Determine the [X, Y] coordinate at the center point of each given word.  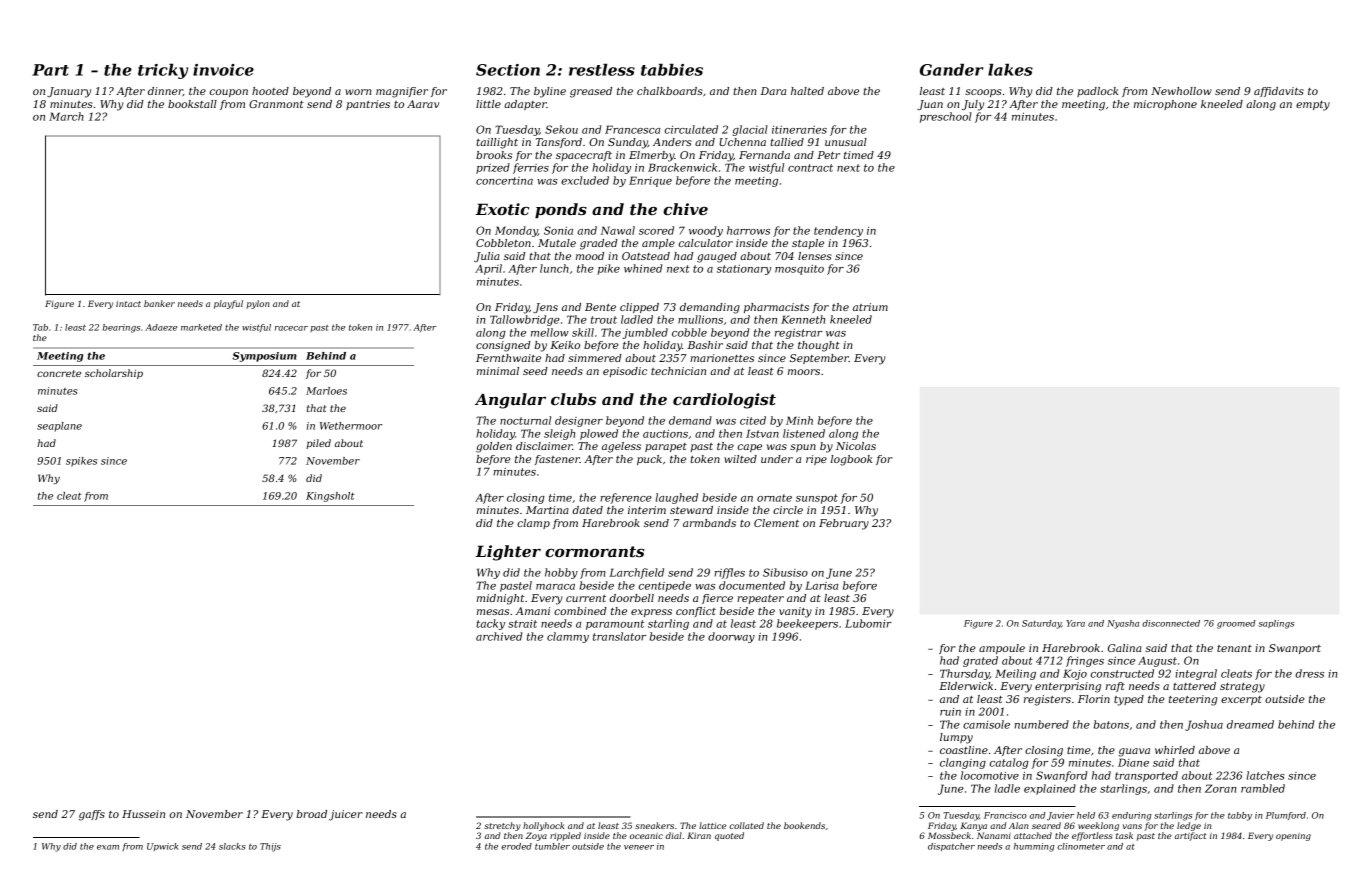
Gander [951, 70]
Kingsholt [330, 497]
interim [647, 510]
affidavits [1279, 92]
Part [50, 70]
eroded [516, 846]
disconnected [1171, 623]
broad [311, 814]
